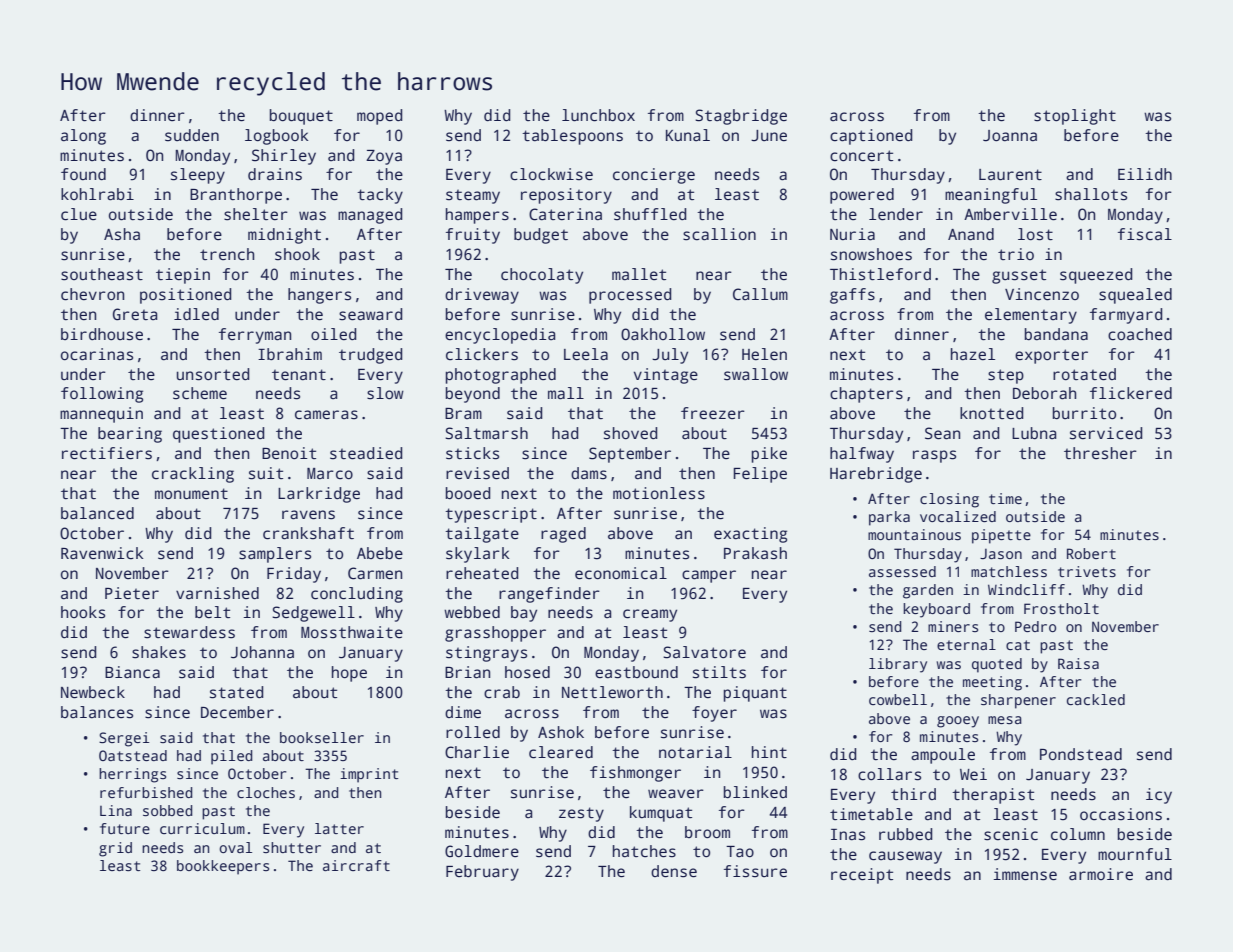 The image size is (1233, 952). I want to click on Joanna, so click(1010, 136).
